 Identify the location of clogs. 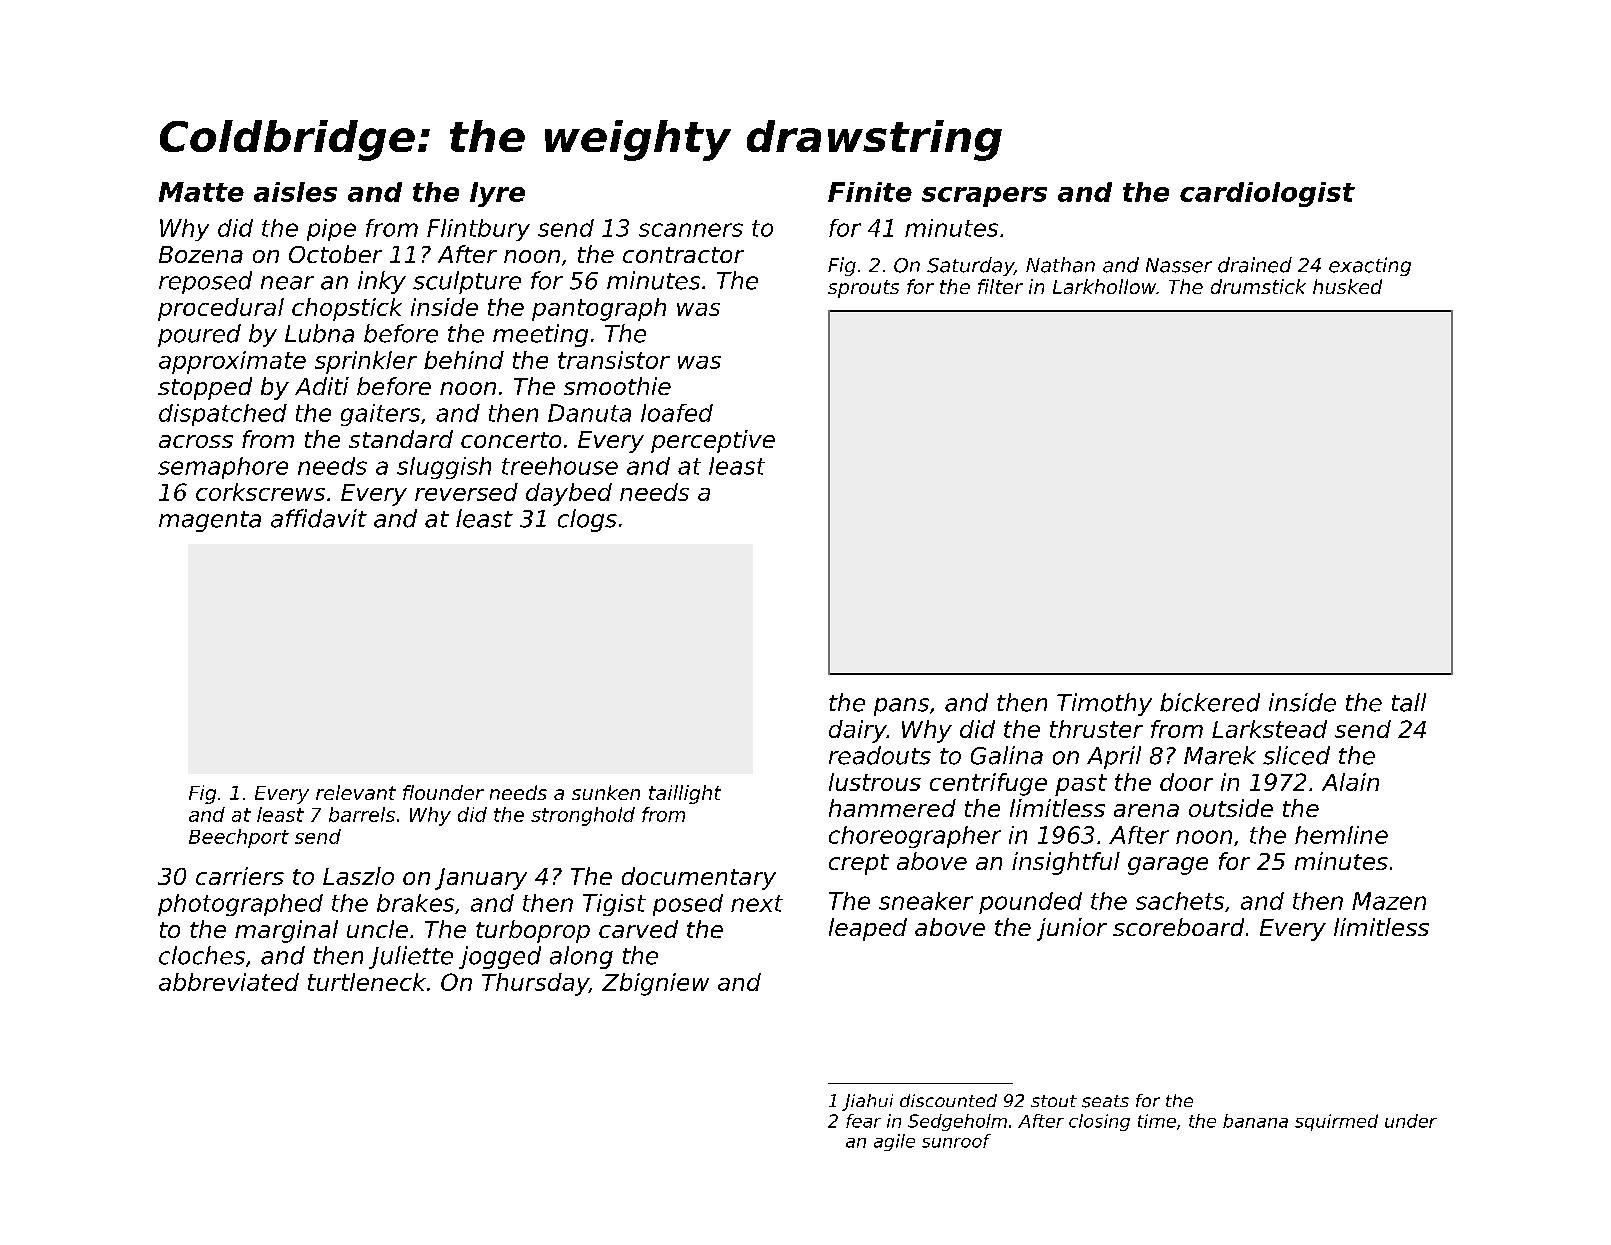
(587, 520).
